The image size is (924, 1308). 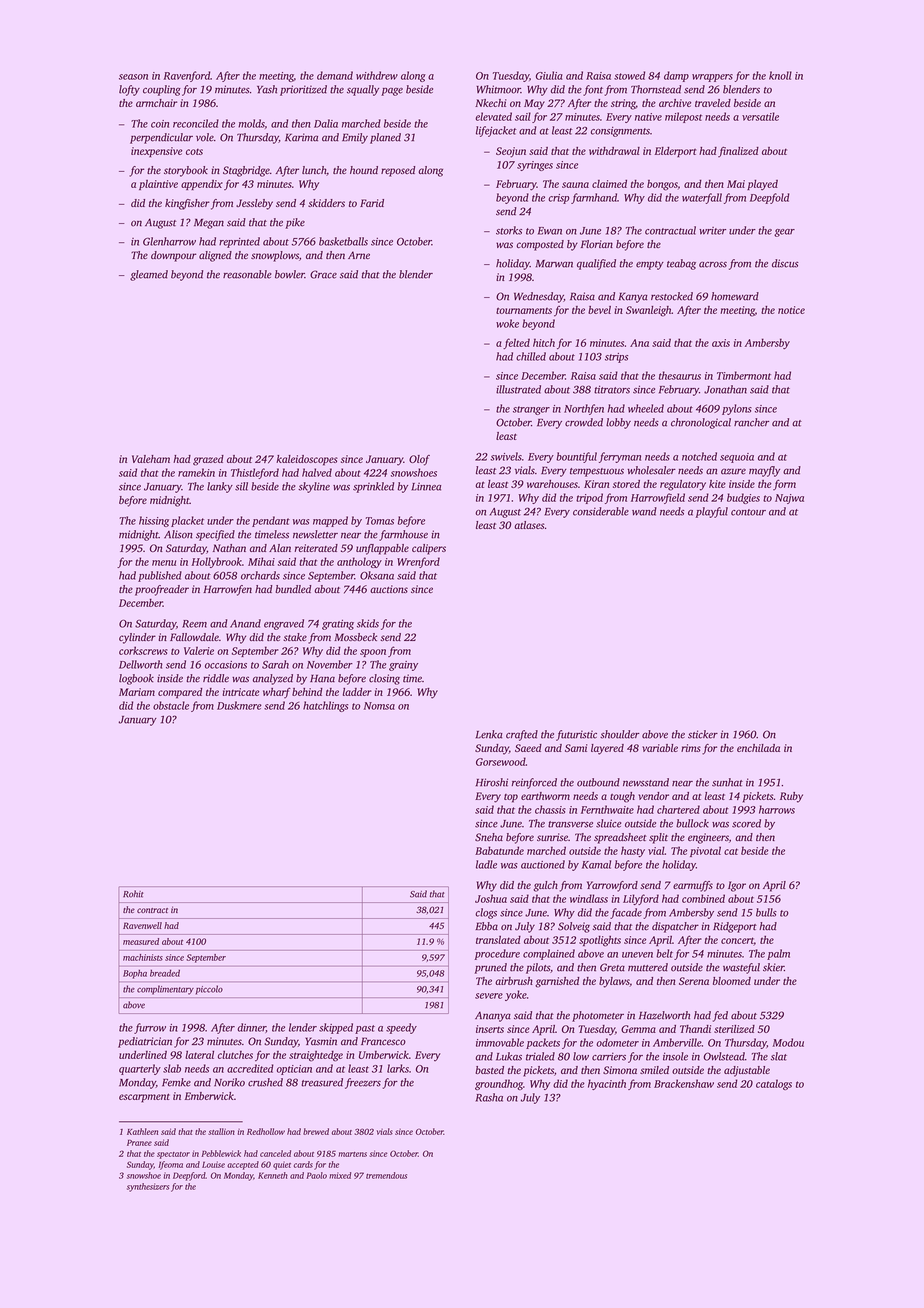 What do you see at coordinates (777, 809) in the image?
I see `harrows` at bounding box center [777, 809].
